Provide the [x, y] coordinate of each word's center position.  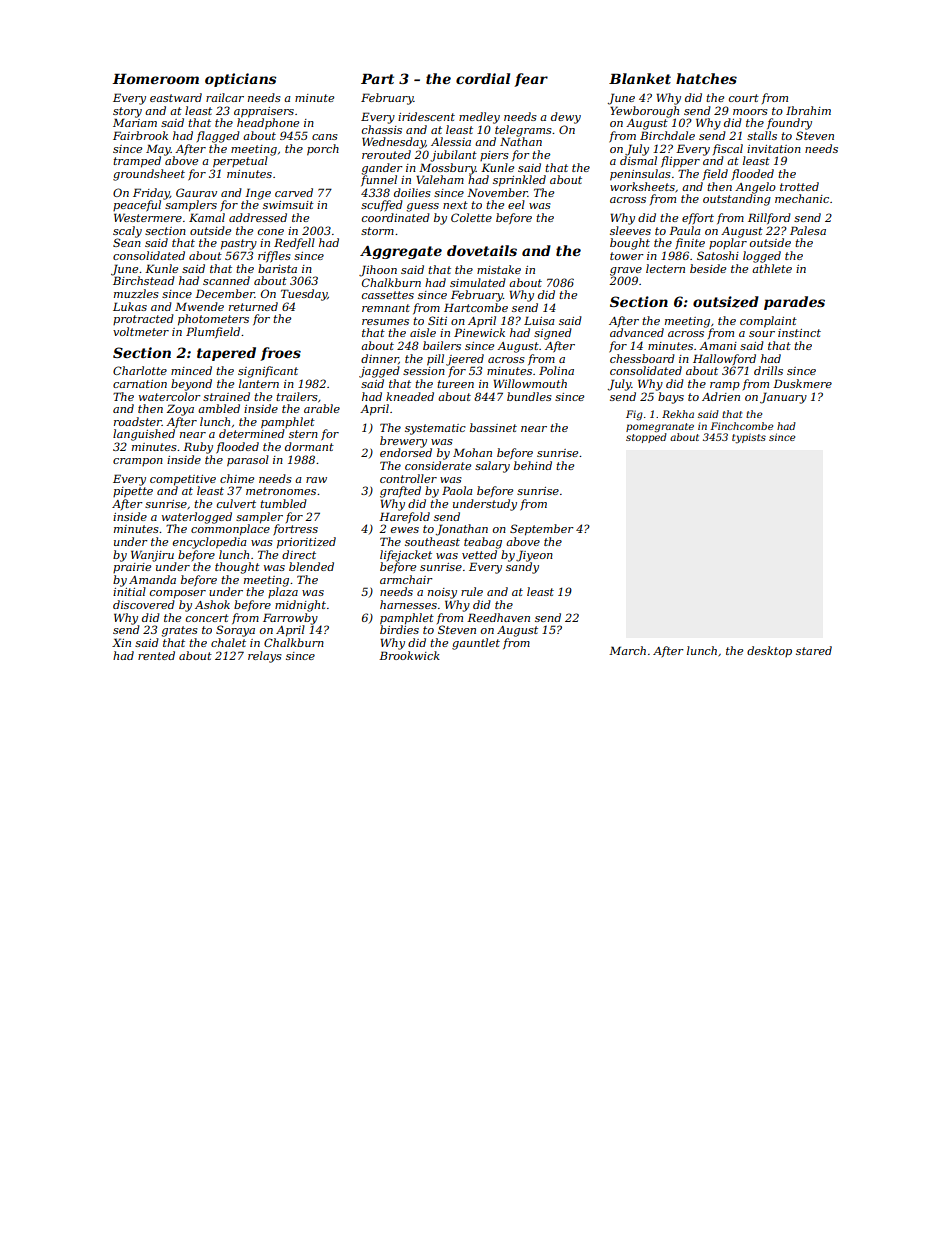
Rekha [678, 414]
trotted [799, 186]
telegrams [523, 131]
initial [129, 591]
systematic [435, 429]
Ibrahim [808, 110]
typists [749, 438]
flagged [218, 137]
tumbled [283, 503]
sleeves [630, 230]
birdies [399, 629]
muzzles [136, 293]
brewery [403, 442]
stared [814, 650]
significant [268, 372]
